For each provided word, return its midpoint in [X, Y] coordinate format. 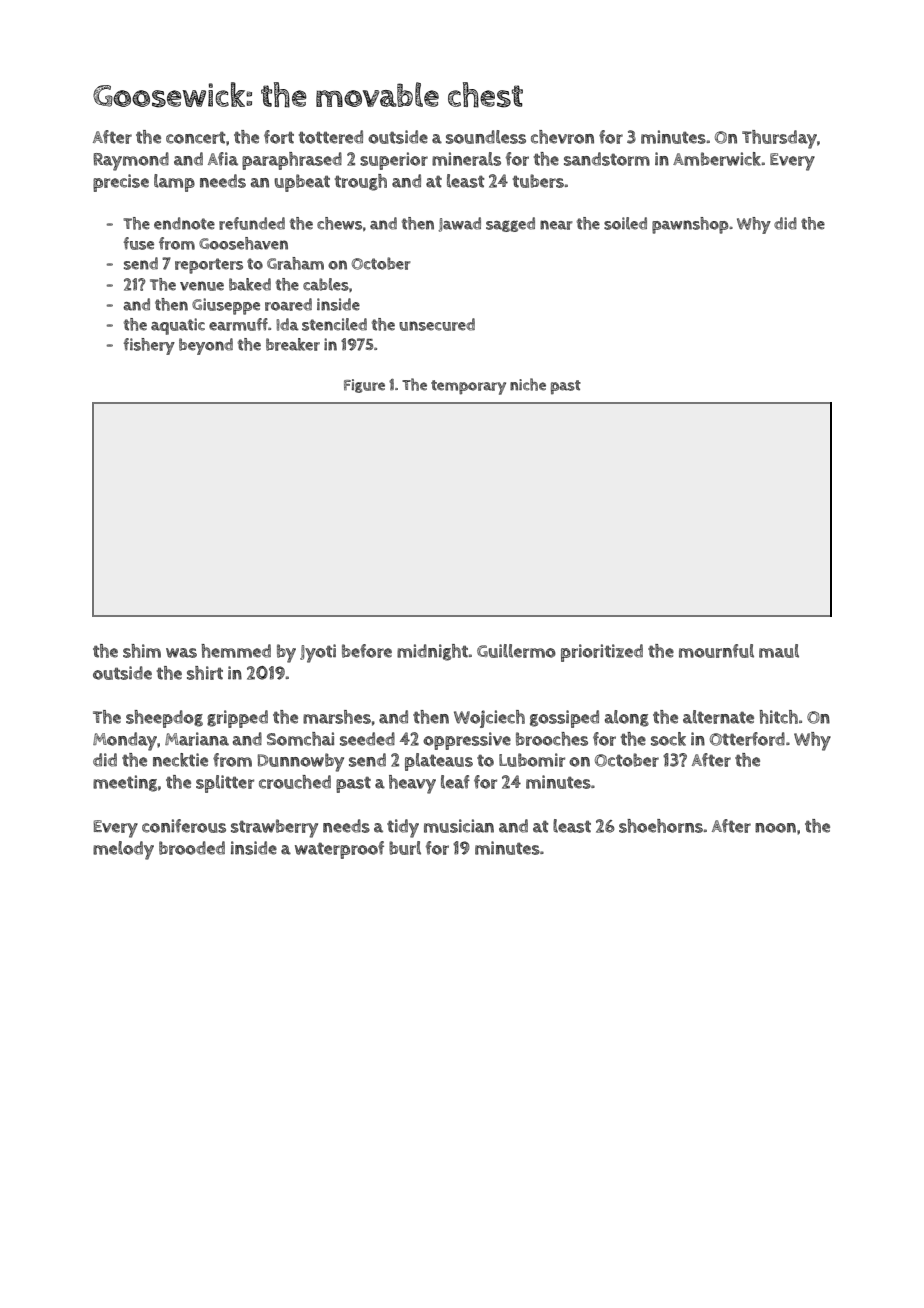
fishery [149, 346]
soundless [486, 137]
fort [279, 137]
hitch [778, 717]
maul [779, 651]
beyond [206, 346]
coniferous [184, 826]
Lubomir [532, 760]
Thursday [779, 139]
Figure [364, 386]
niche [528, 384]
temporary [468, 387]
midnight [432, 652]
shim [142, 651]
